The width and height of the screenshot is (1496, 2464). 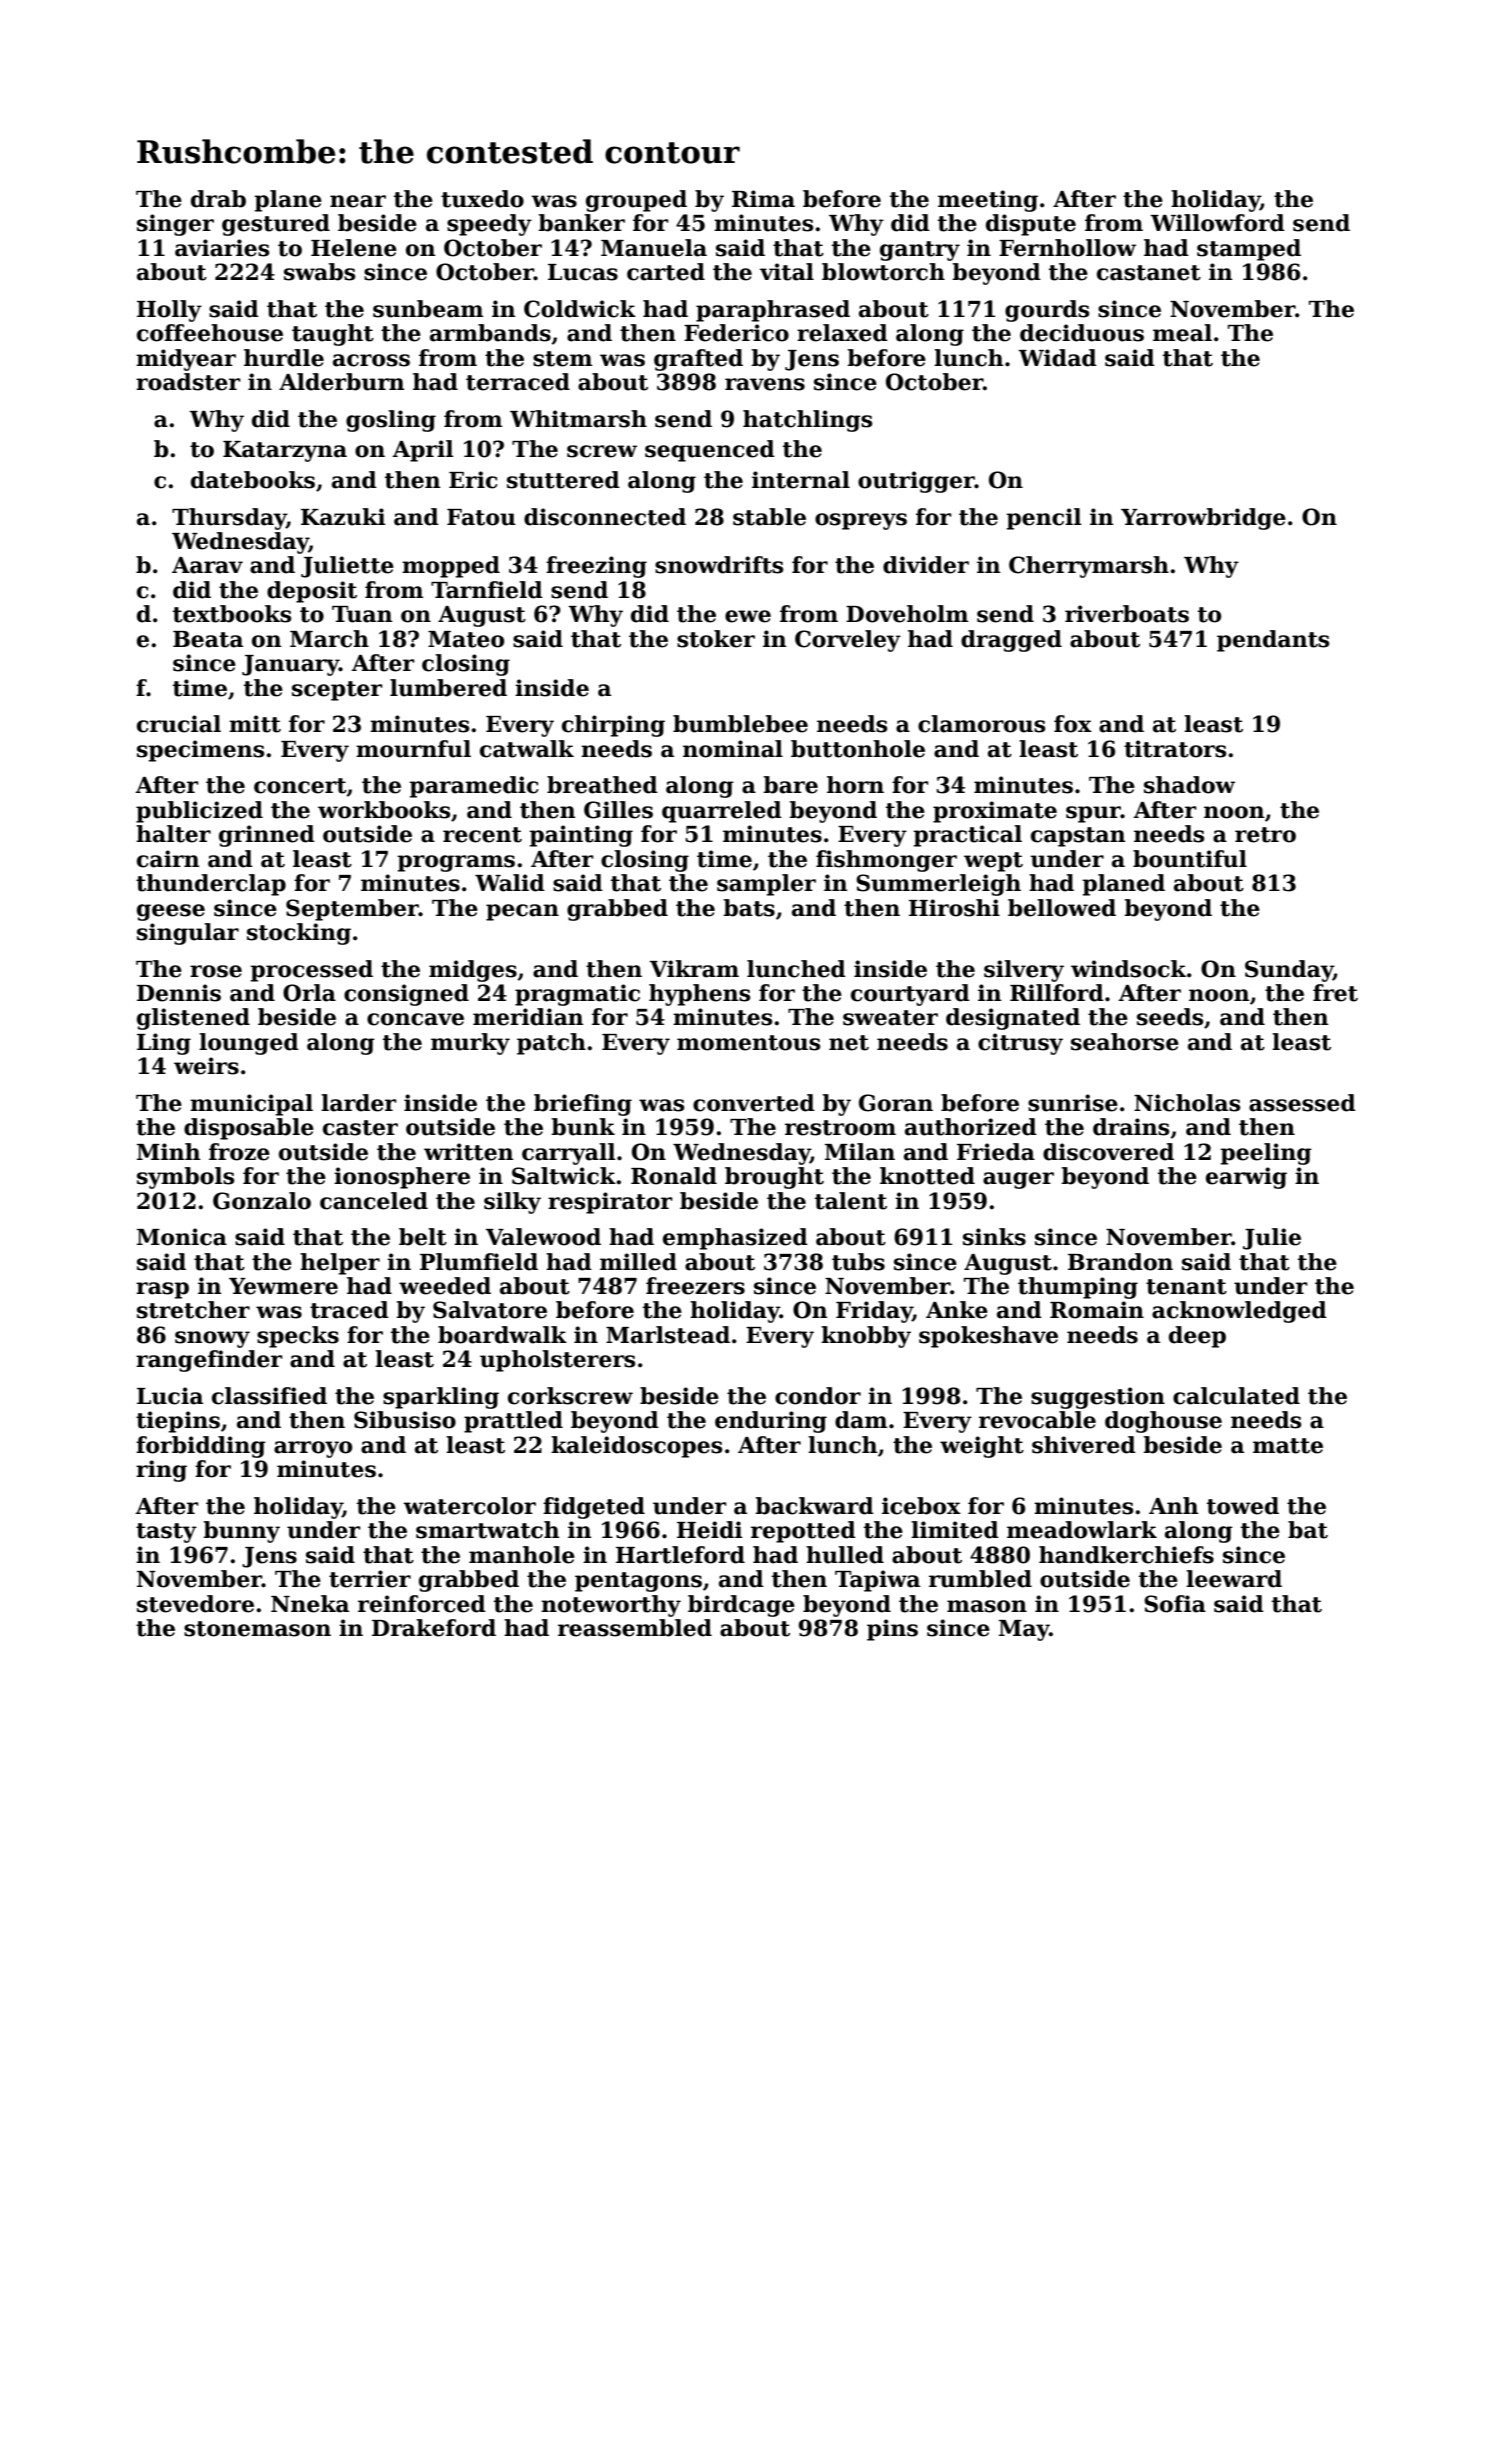 What do you see at coordinates (488, 1530) in the screenshot?
I see `smartwatch` at bounding box center [488, 1530].
